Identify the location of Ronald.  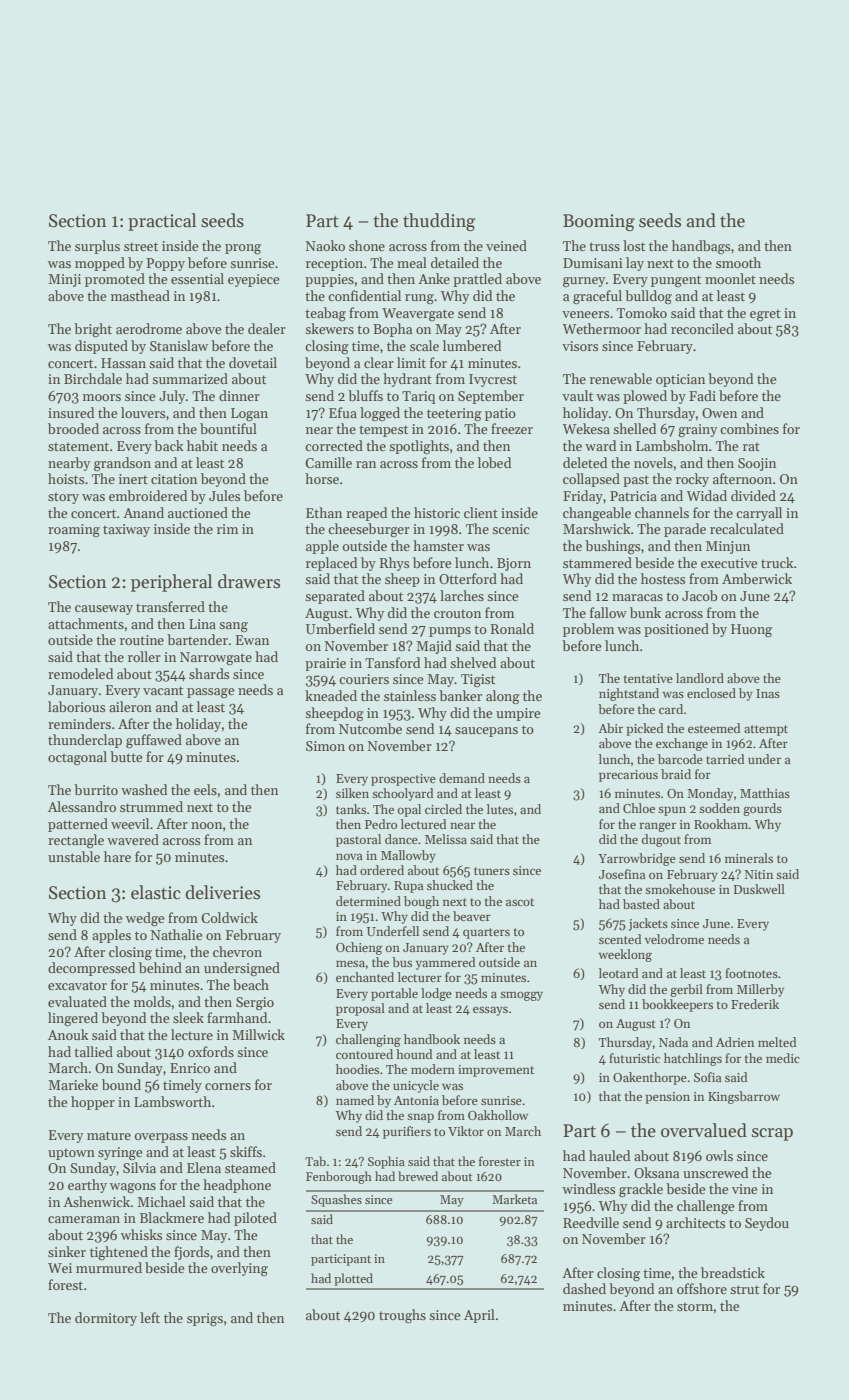
(512, 628).
